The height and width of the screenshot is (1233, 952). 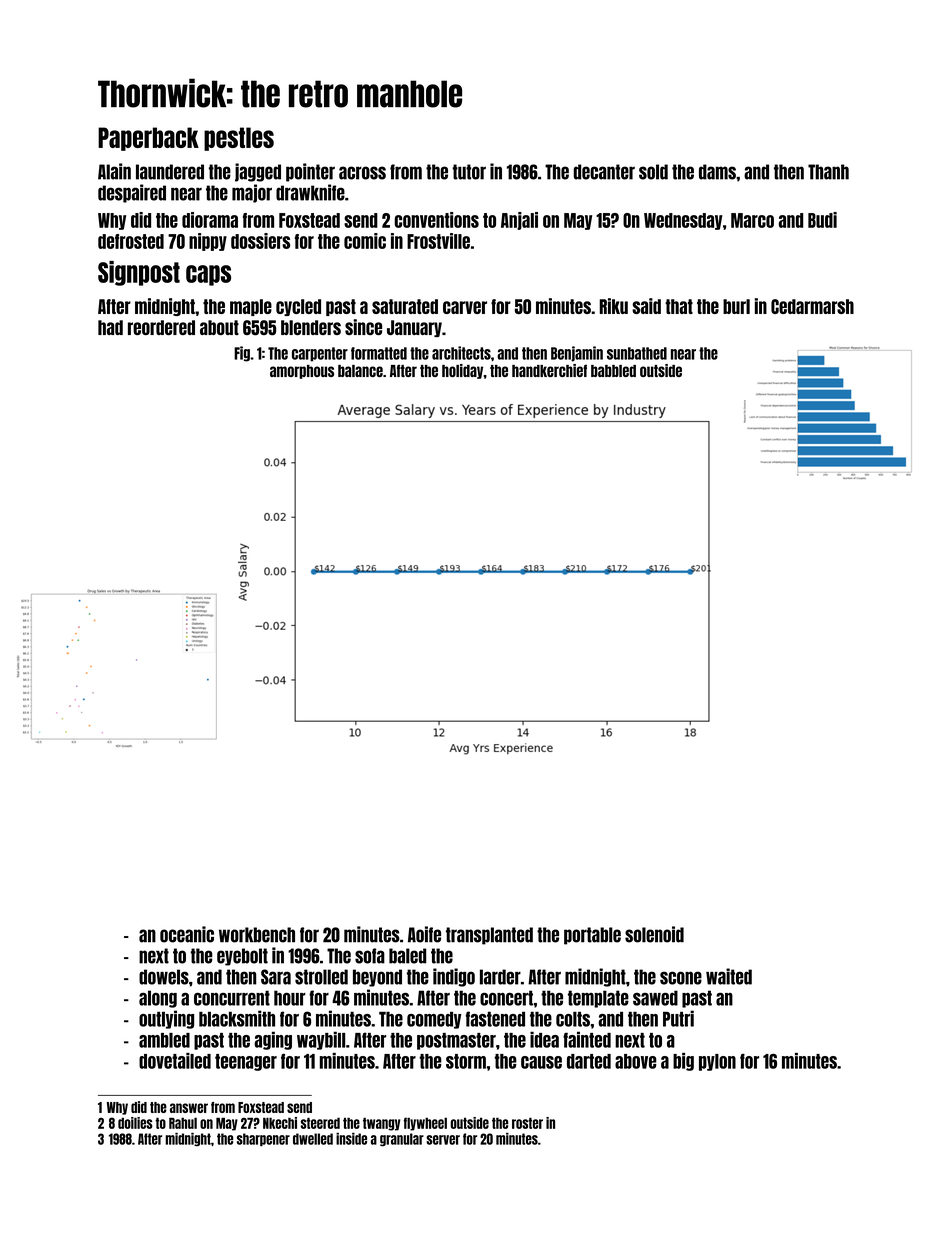 I want to click on pylon, so click(x=717, y=1062).
